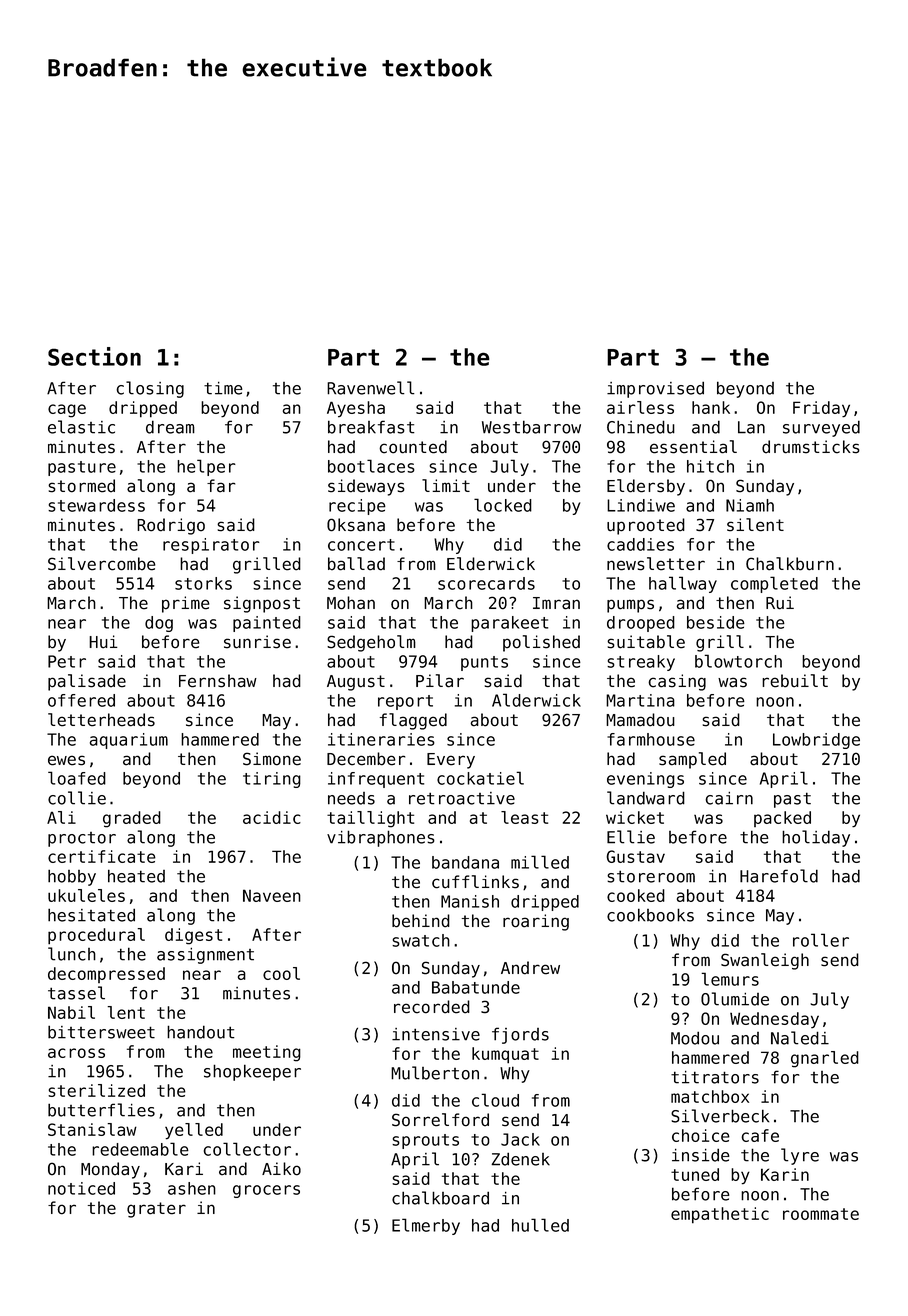 The height and width of the screenshot is (1316, 908). What do you see at coordinates (811, 447) in the screenshot?
I see `drumsticks` at bounding box center [811, 447].
